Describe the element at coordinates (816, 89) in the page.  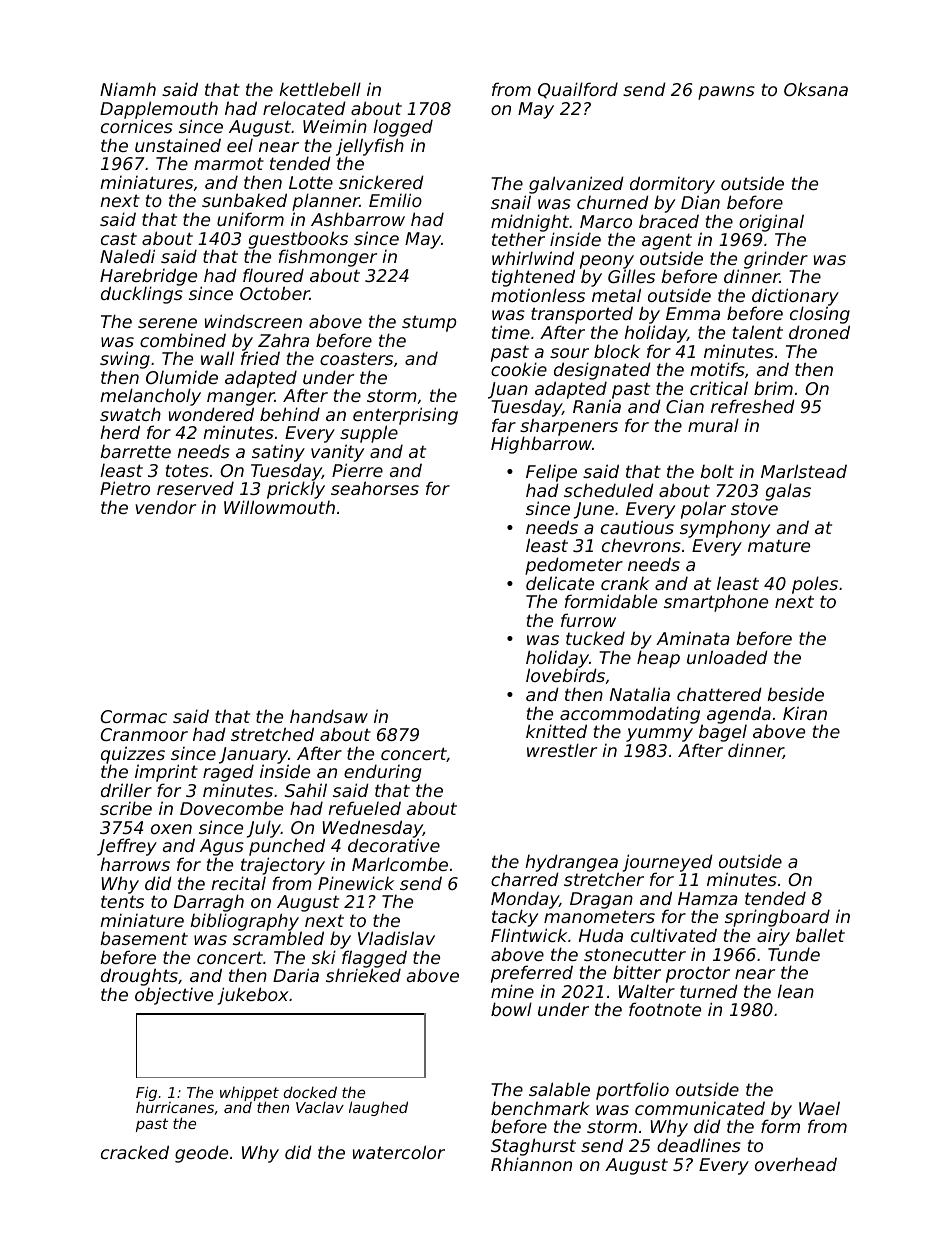
I see `Oksana` at that location.
